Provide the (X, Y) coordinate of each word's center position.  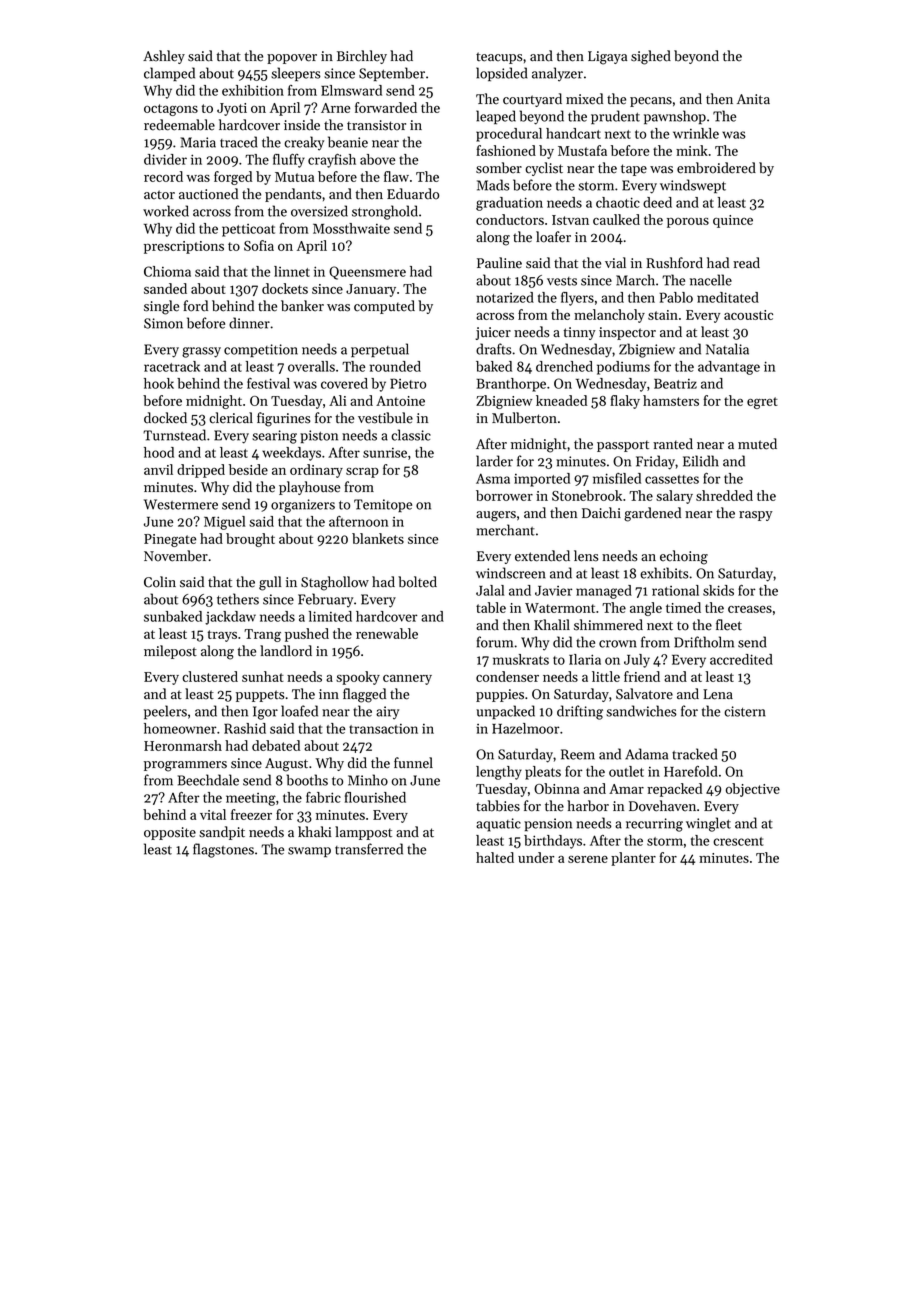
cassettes (672, 479)
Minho (368, 780)
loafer (553, 237)
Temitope (383, 505)
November (176, 556)
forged (233, 178)
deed (657, 202)
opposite (170, 833)
